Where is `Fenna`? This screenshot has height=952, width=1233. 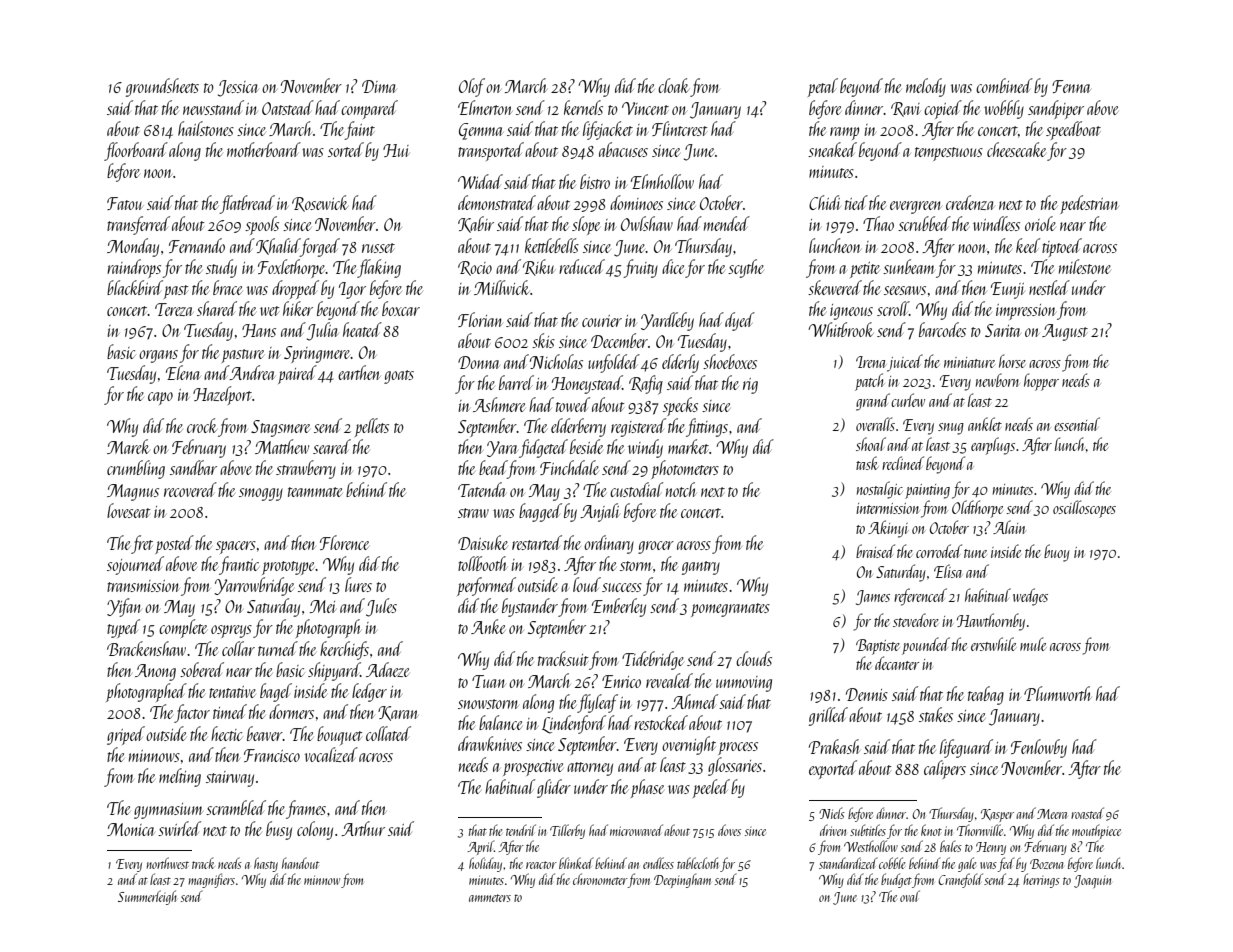 Fenna is located at coordinates (1071, 86).
